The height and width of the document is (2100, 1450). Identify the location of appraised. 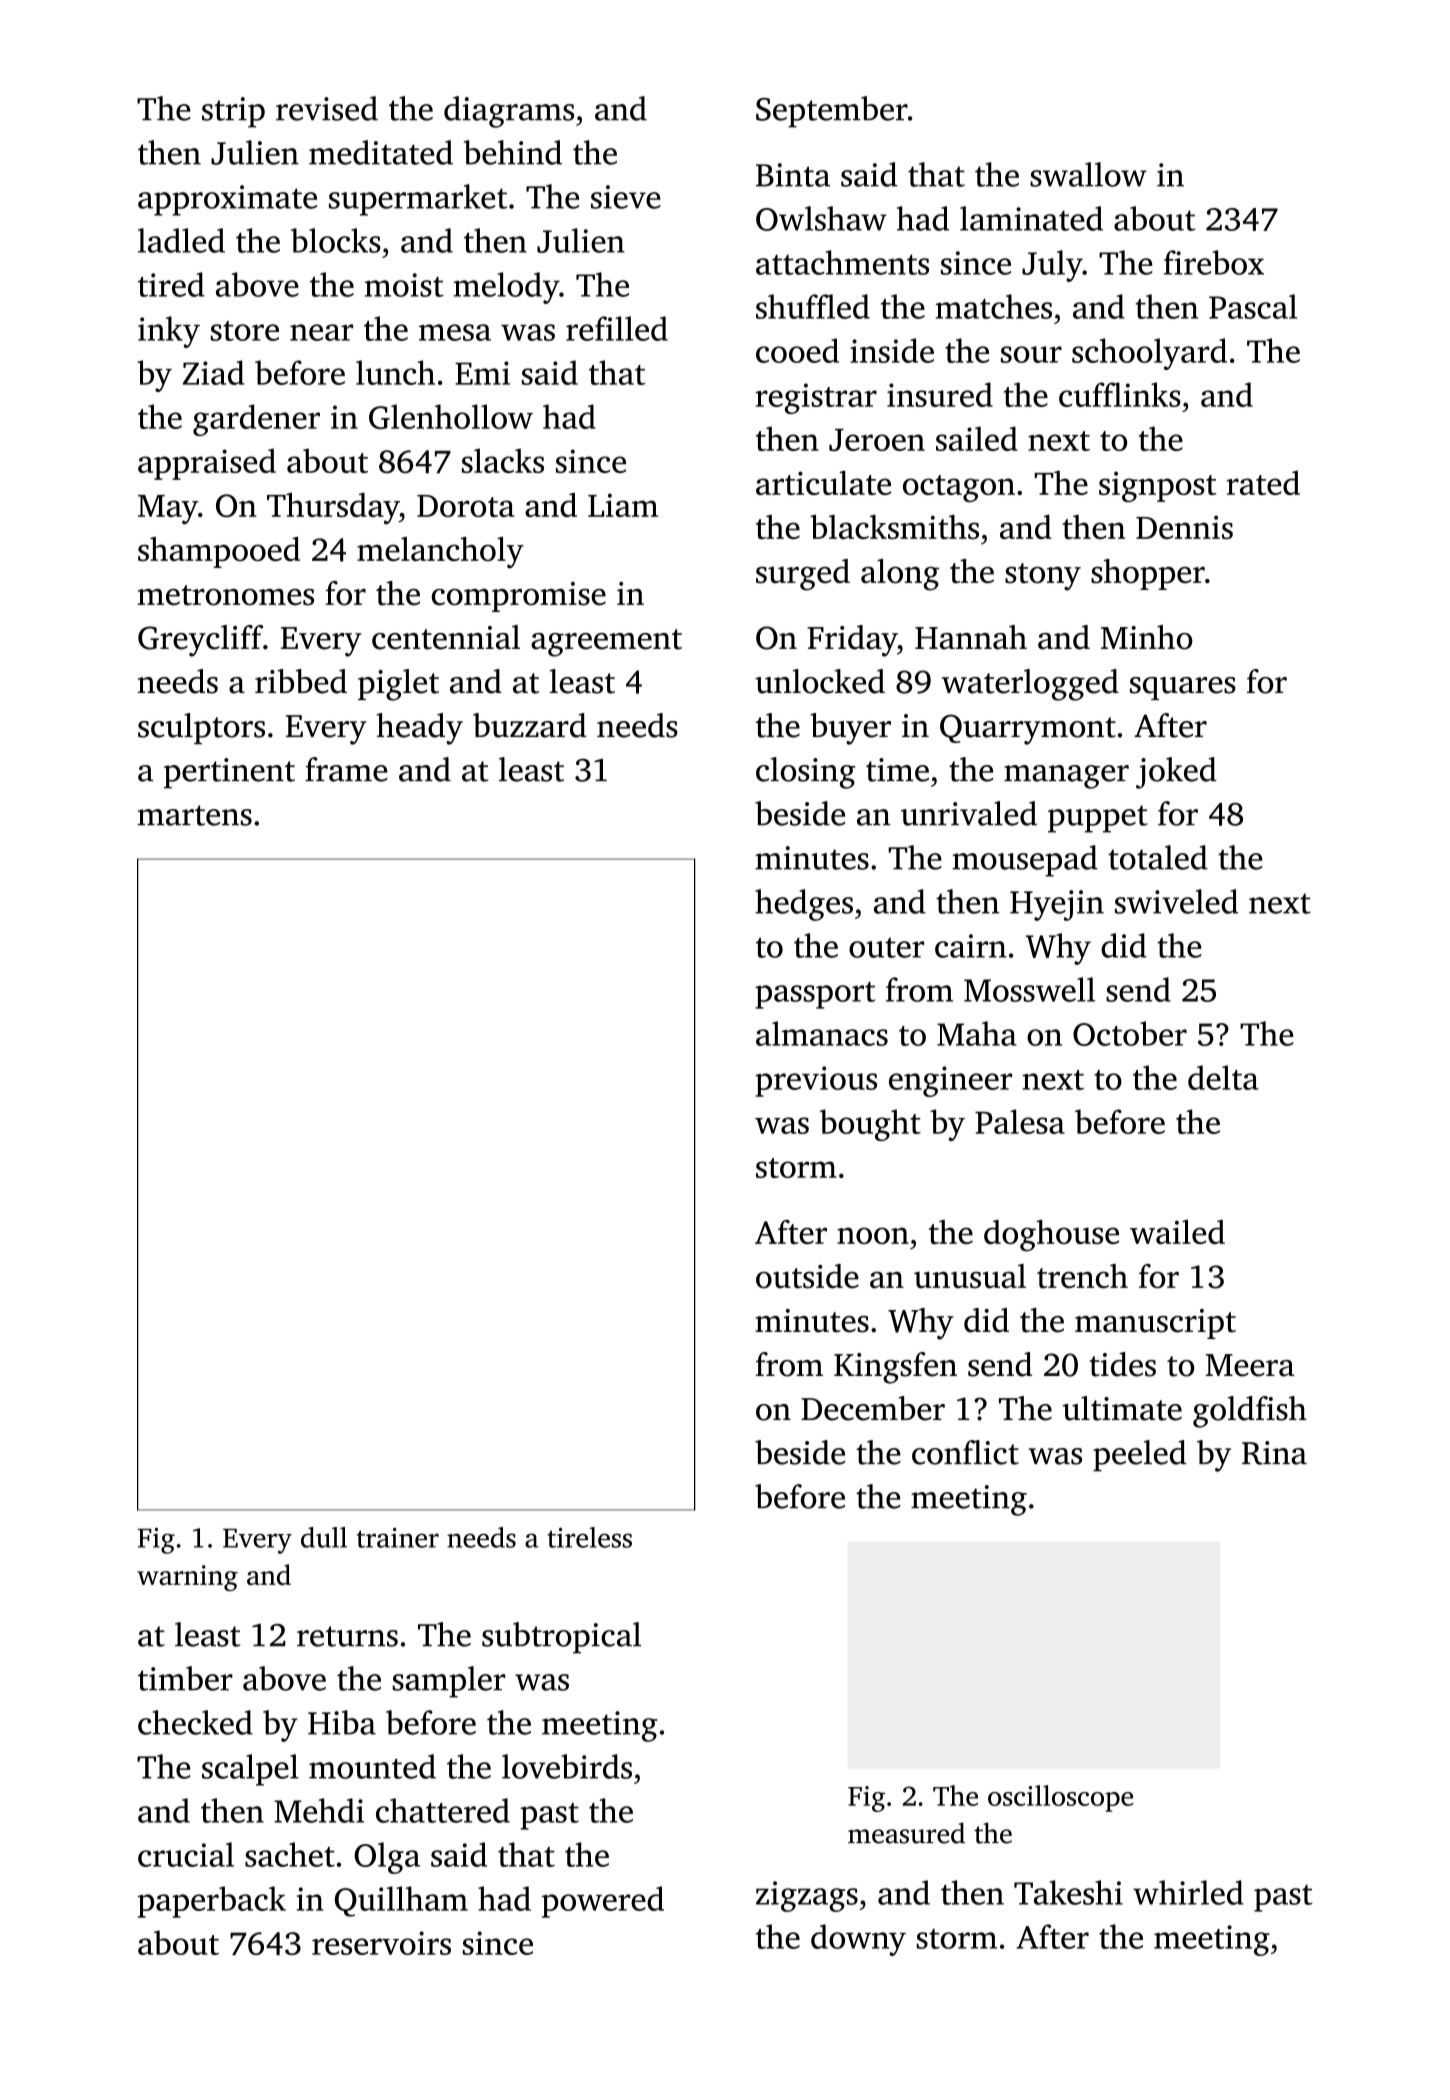
(207, 464).
